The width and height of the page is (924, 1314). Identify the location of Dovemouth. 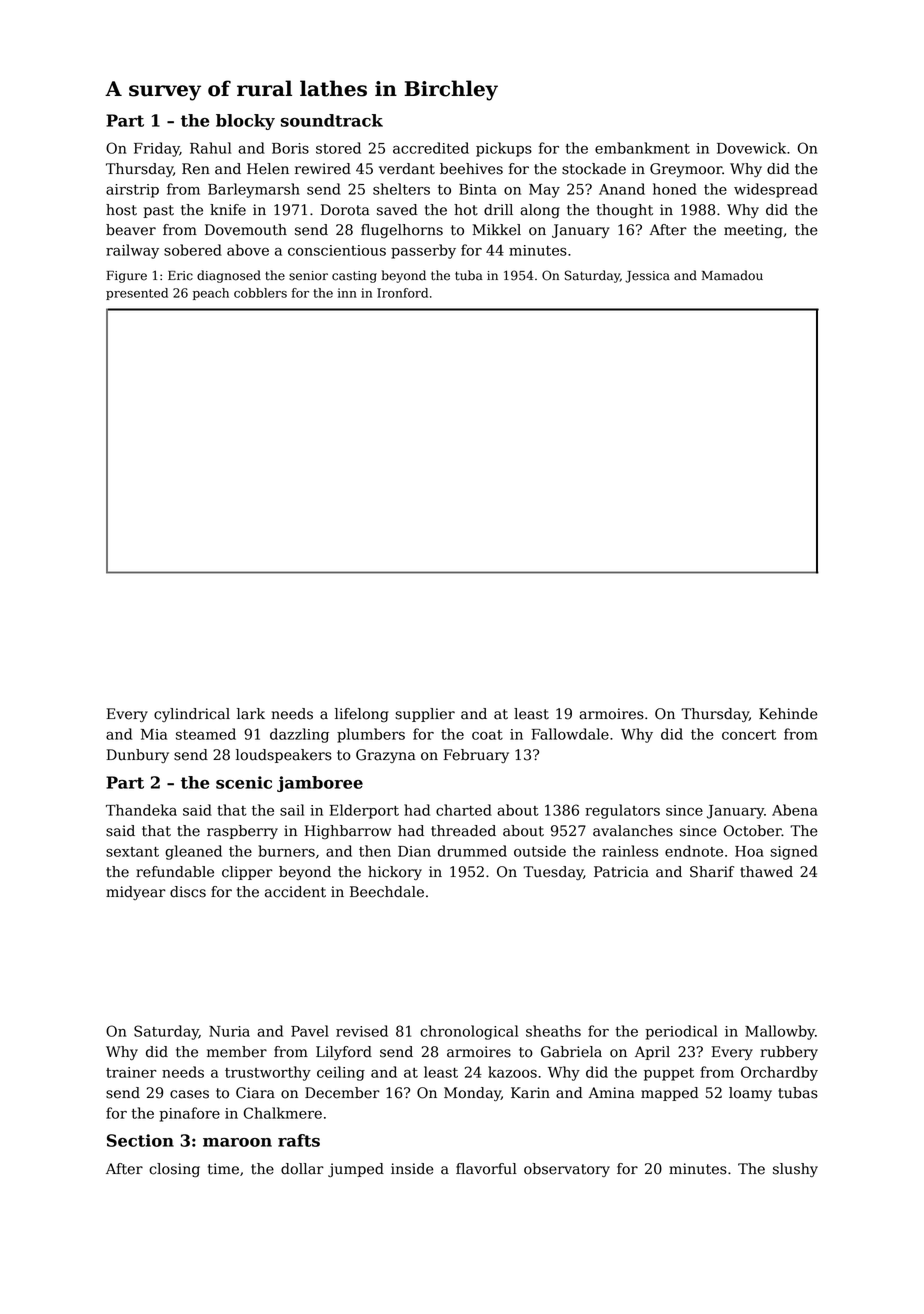
(246, 230).
